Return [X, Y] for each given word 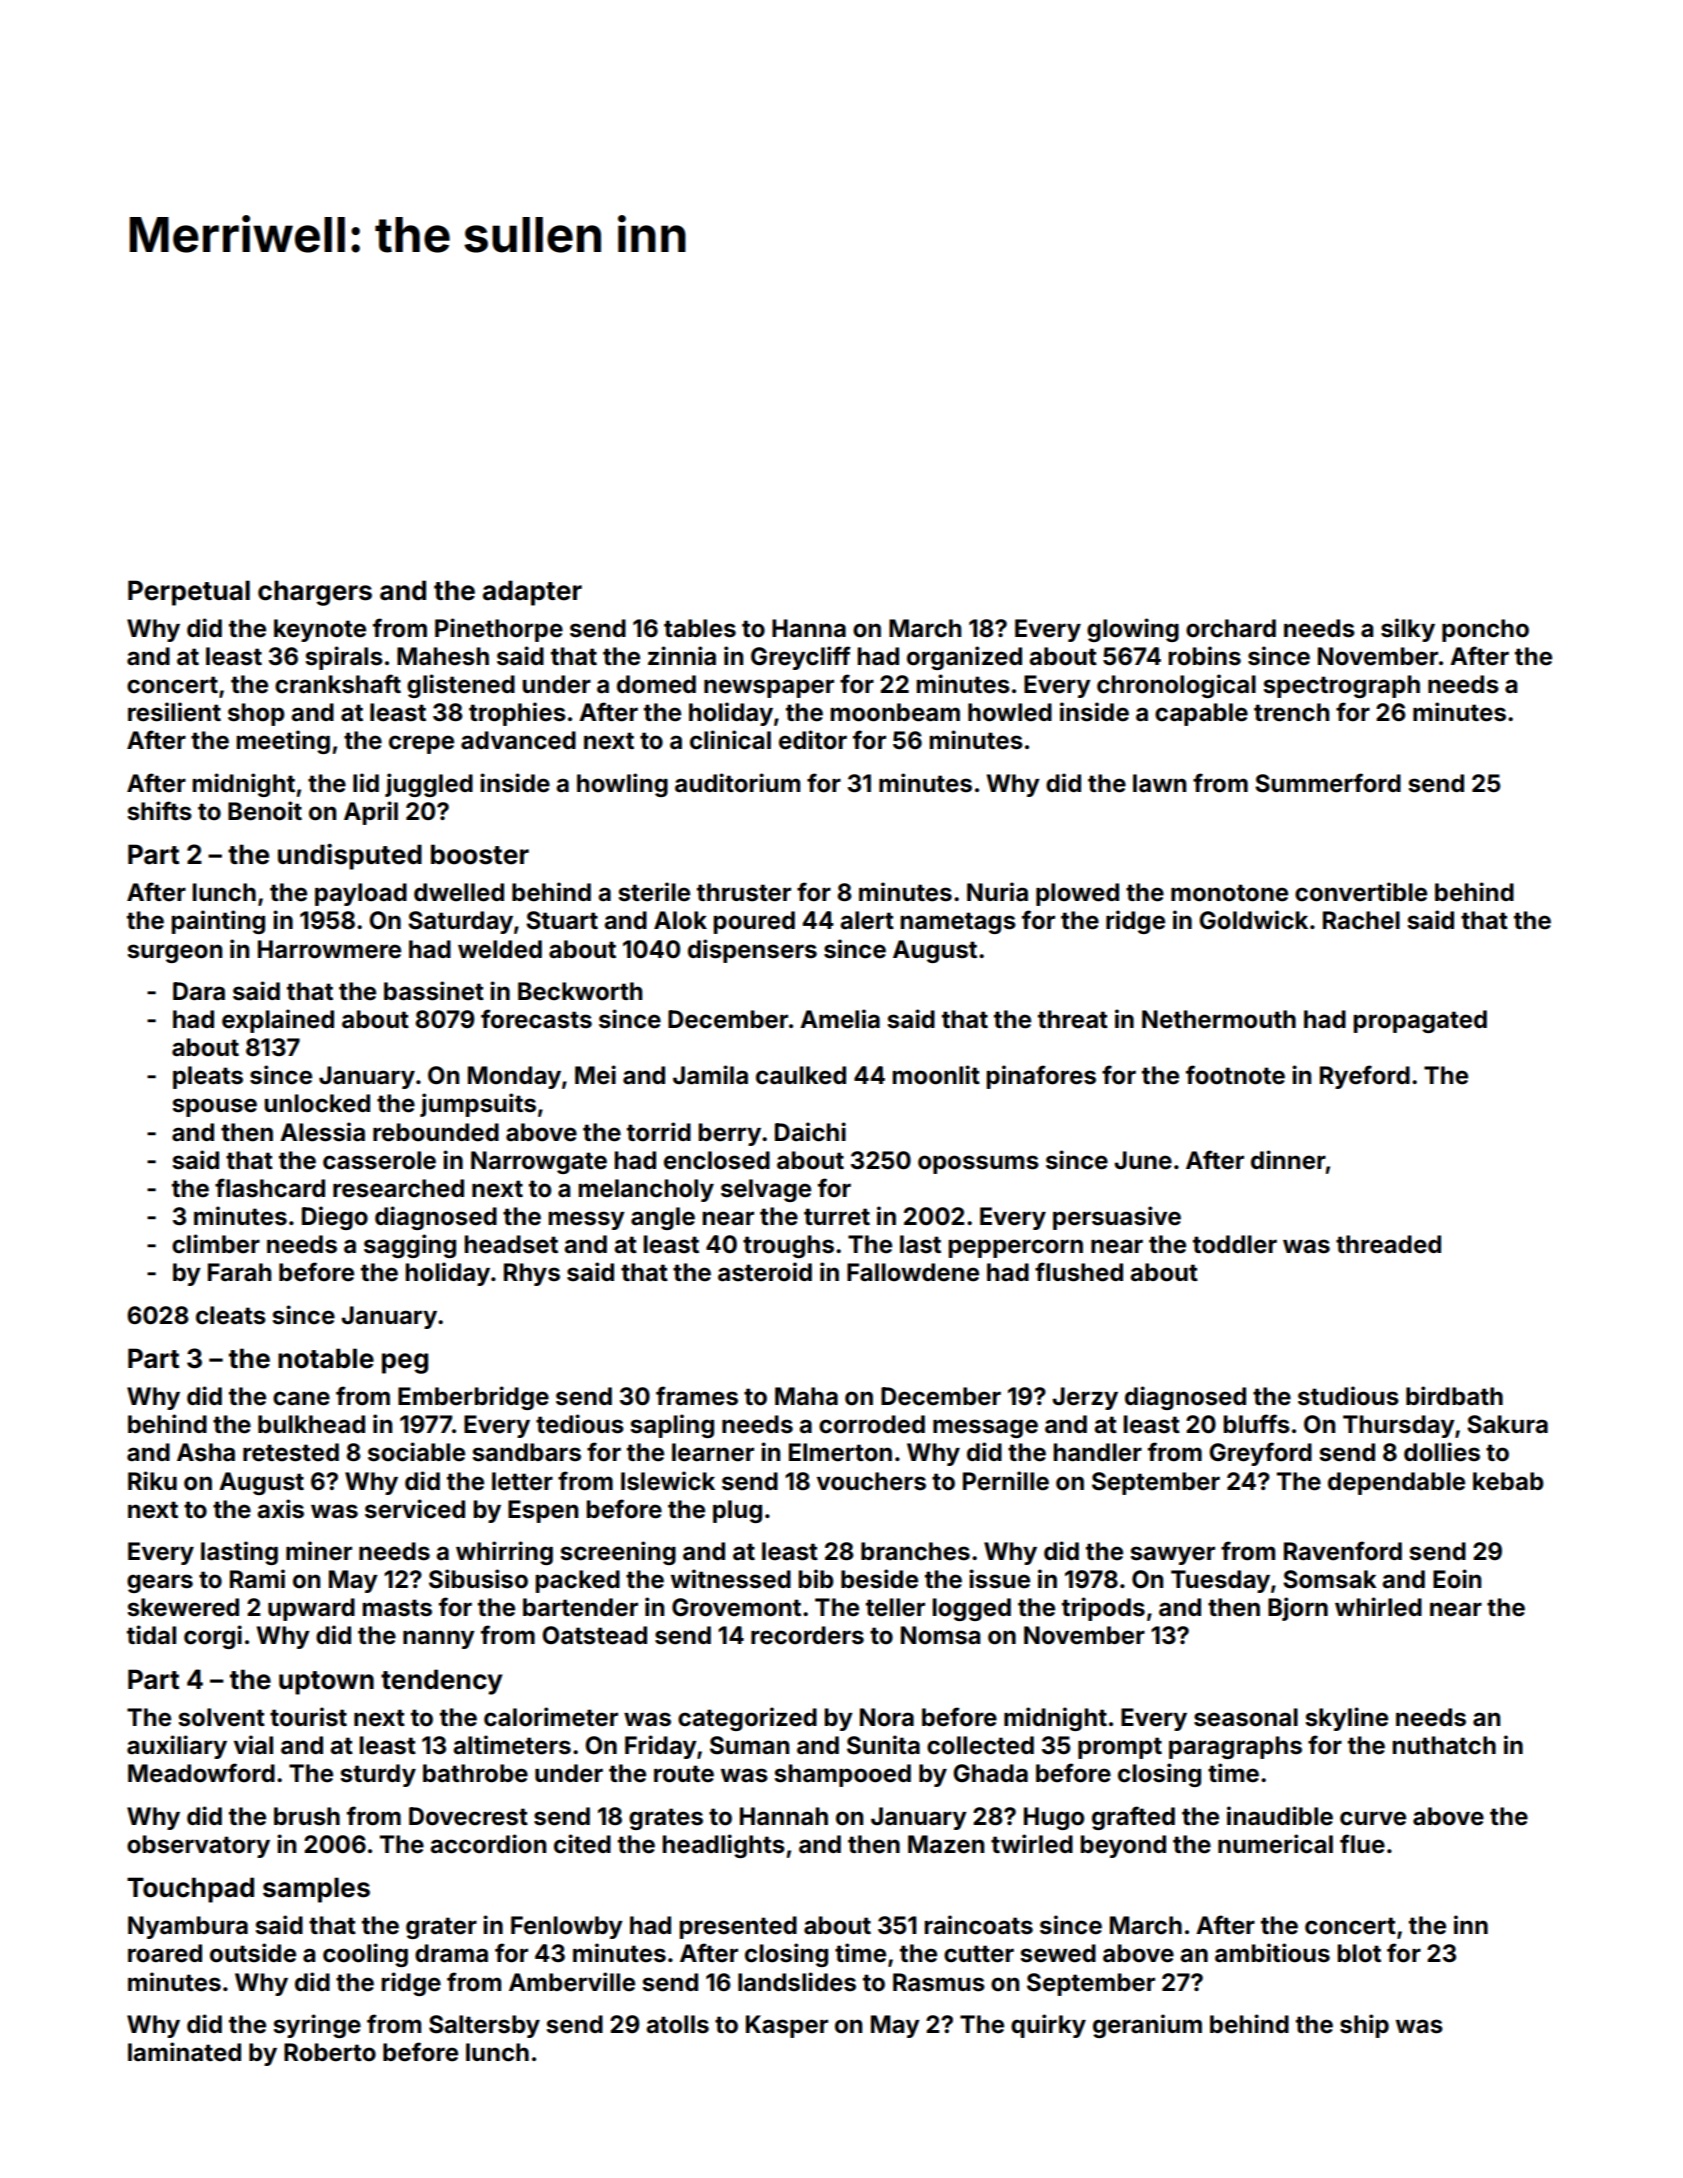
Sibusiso [478, 1579]
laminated [184, 2052]
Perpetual [189, 593]
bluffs [1256, 1424]
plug [737, 1511]
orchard [1231, 628]
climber [216, 1244]
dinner [1288, 1160]
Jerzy [1085, 1398]
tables [700, 628]
